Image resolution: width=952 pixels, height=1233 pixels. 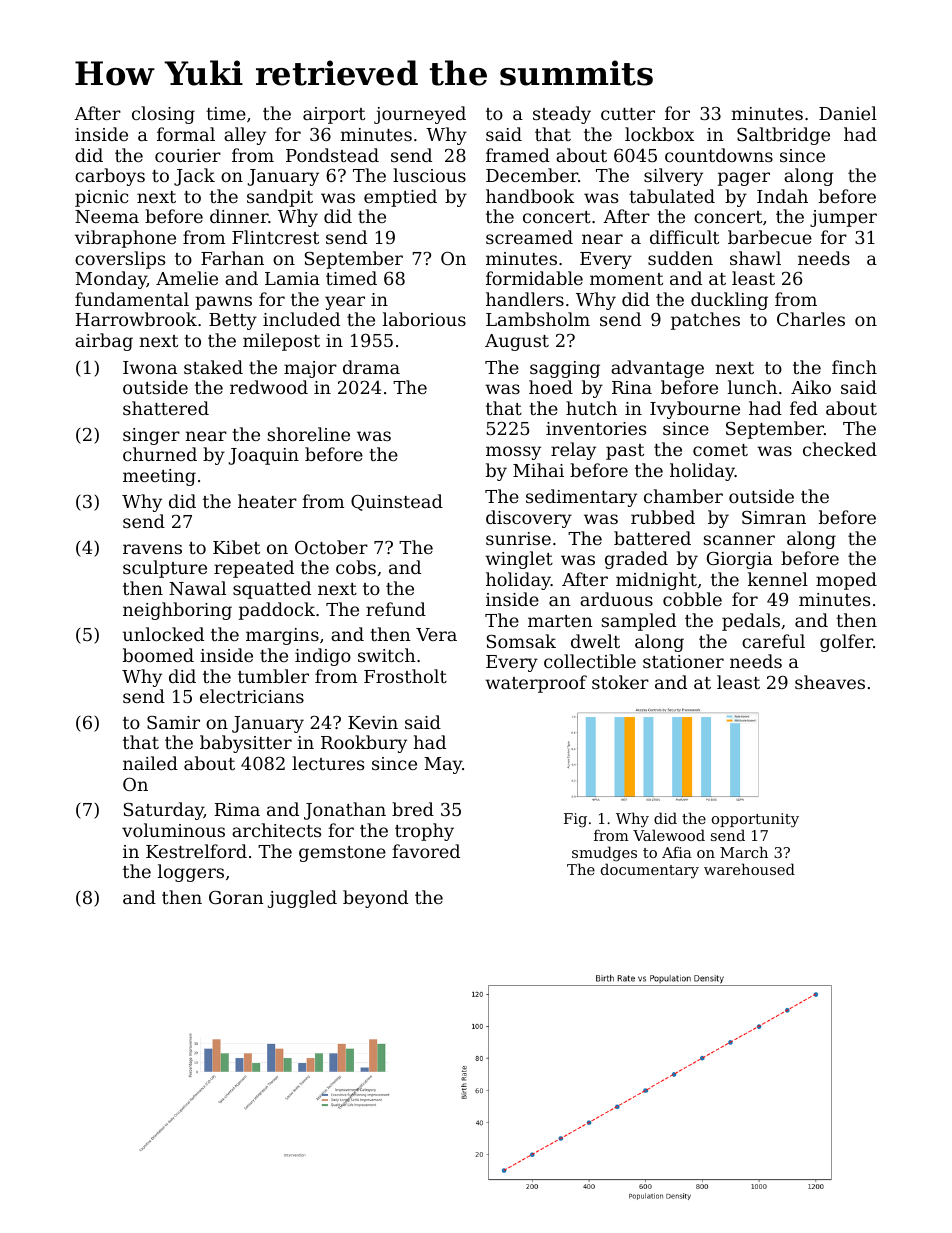 What do you see at coordinates (373, 722) in the screenshot?
I see `Kevin` at bounding box center [373, 722].
